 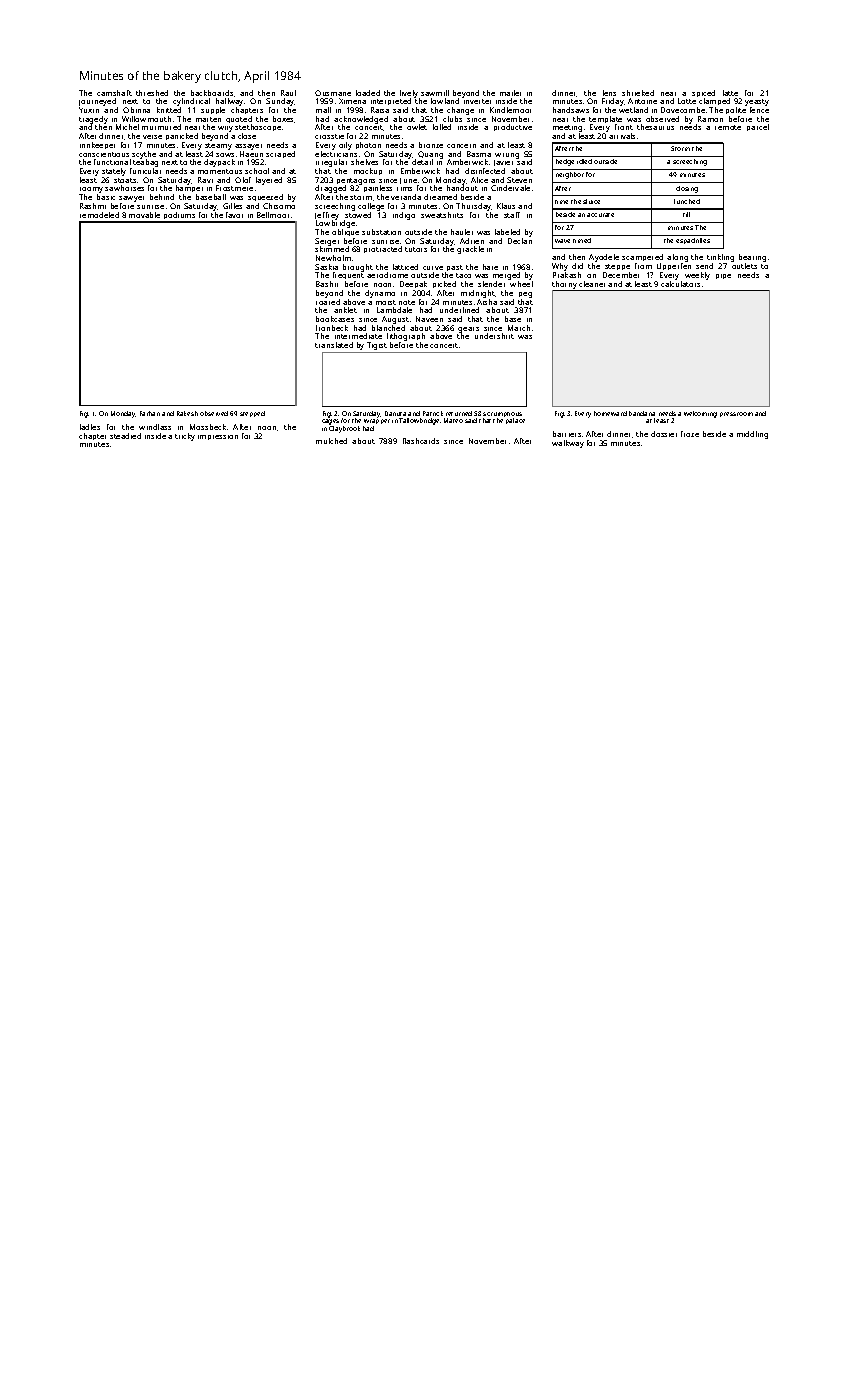 What do you see at coordinates (187, 413) in the page?
I see `Rakesh` at bounding box center [187, 413].
